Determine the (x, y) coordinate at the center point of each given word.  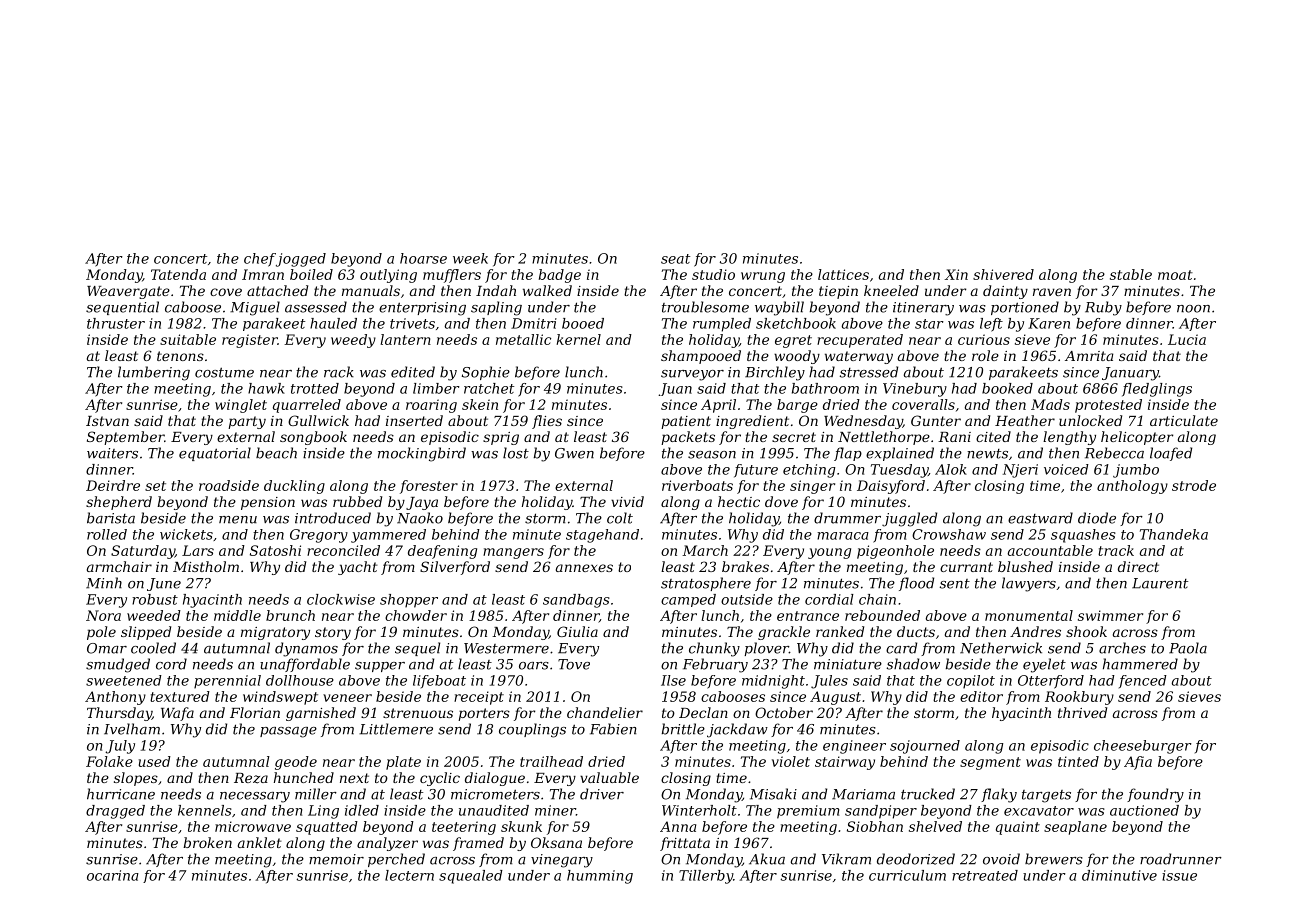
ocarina (113, 875)
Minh (104, 583)
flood (916, 584)
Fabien (613, 729)
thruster (116, 323)
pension (268, 503)
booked (1007, 388)
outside (747, 599)
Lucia (1187, 339)
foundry (1155, 795)
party (247, 422)
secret (794, 437)
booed (583, 323)
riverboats (697, 485)
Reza (251, 778)
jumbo (1136, 471)
